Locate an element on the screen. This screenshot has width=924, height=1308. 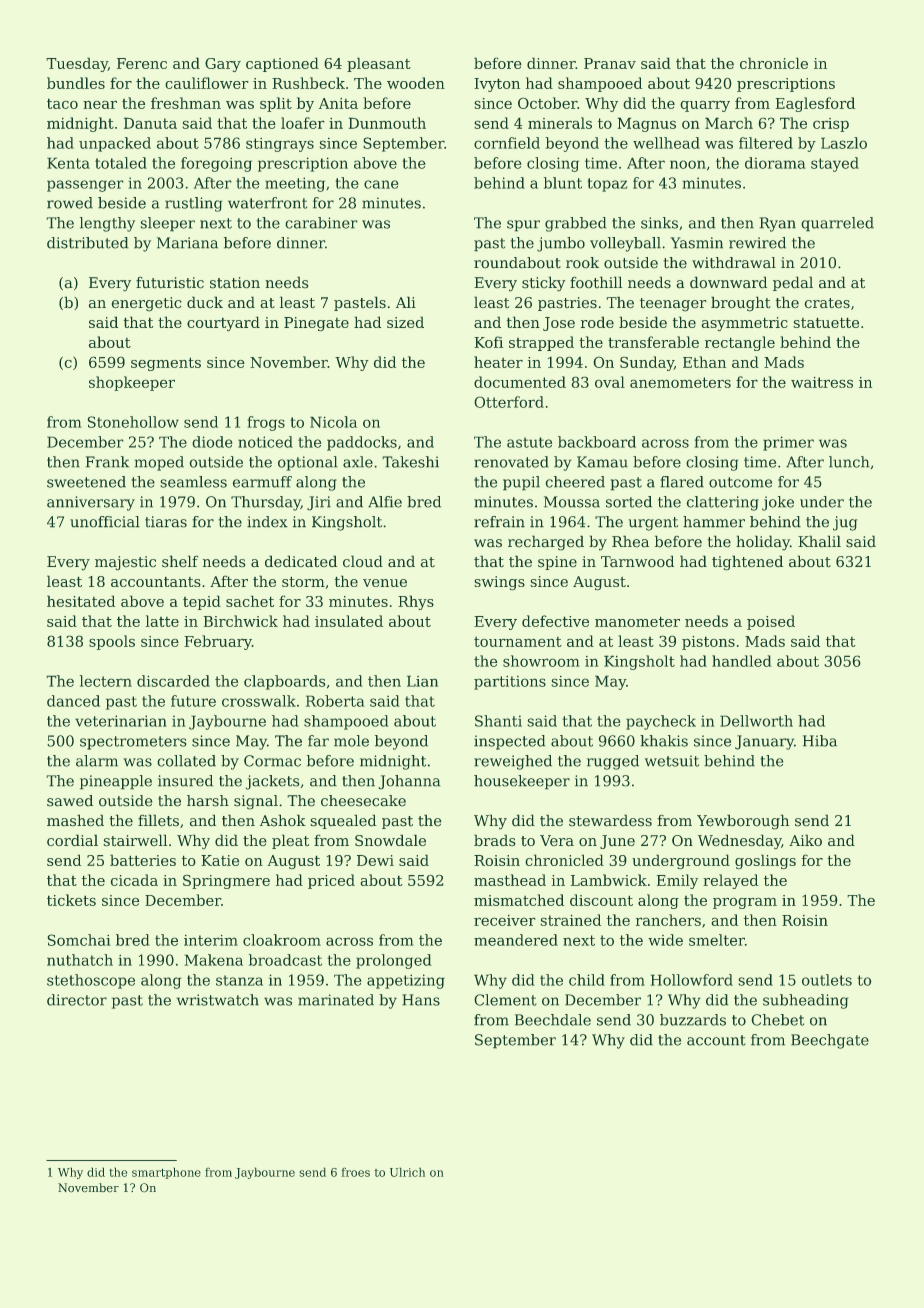
Gary is located at coordinates (223, 65).
